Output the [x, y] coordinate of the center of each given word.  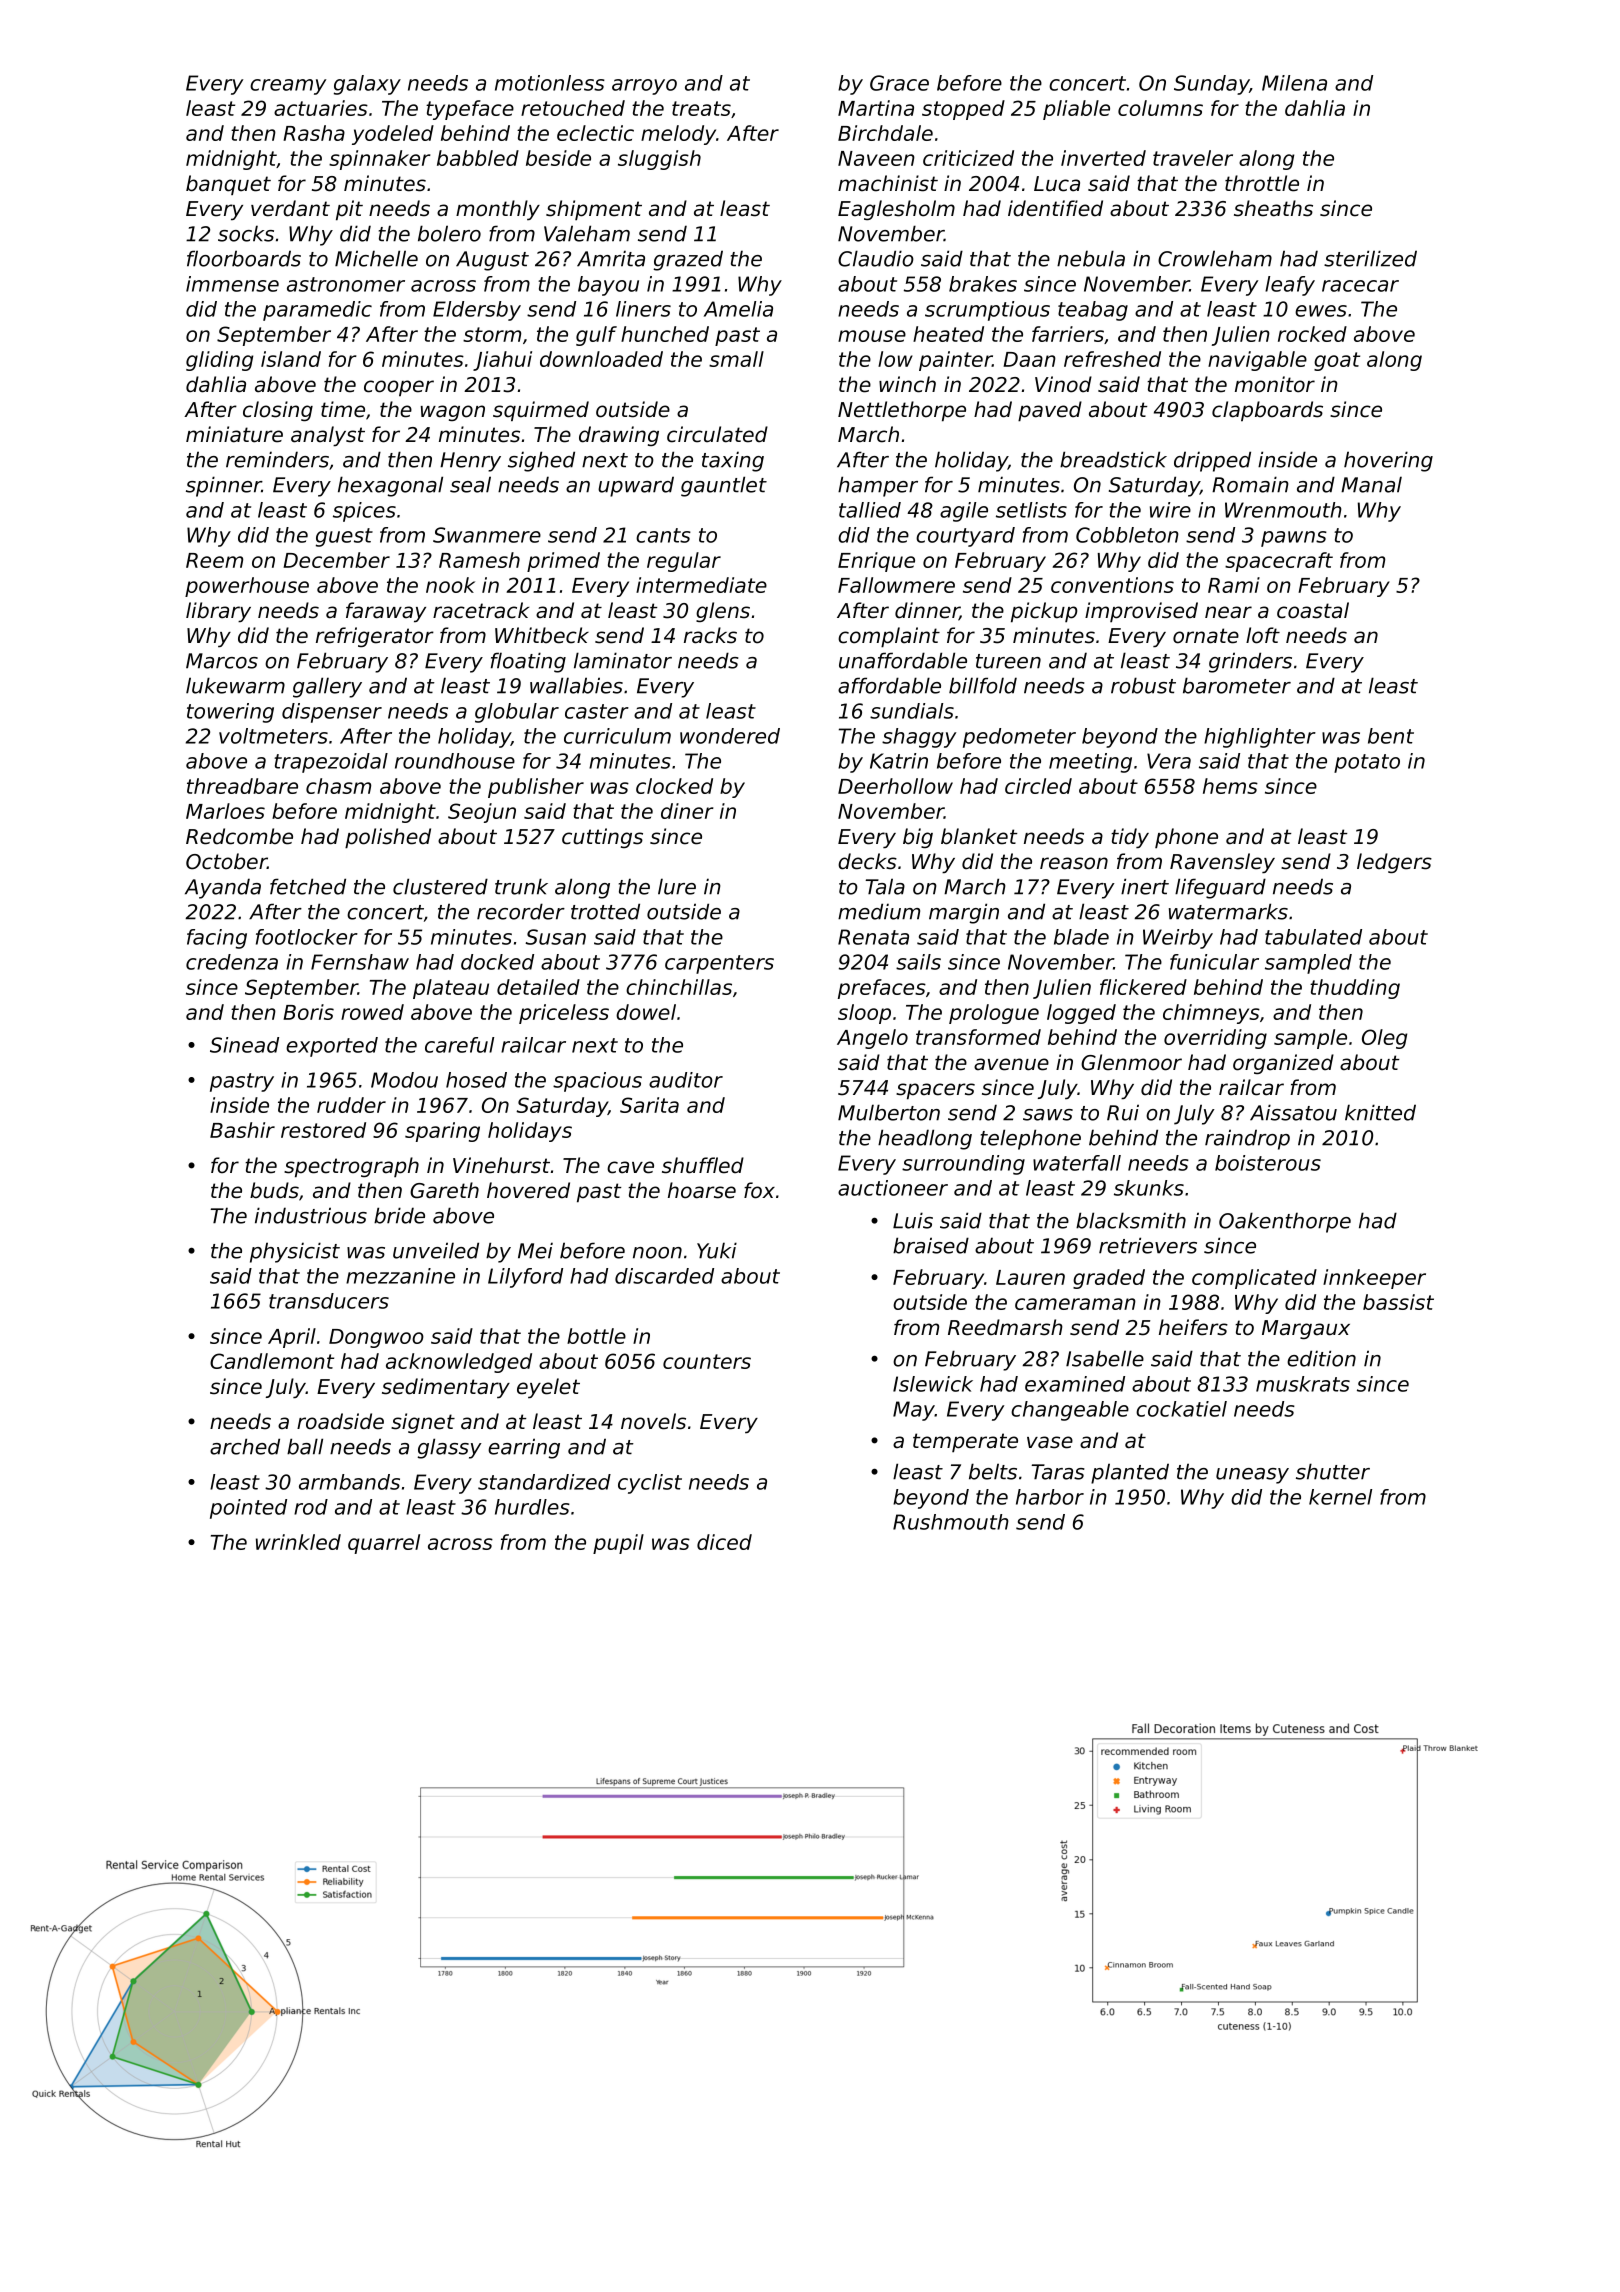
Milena [1294, 83]
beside [558, 158]
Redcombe [239, 836]
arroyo [644, 87]
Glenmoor [1131, 1062]
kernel [1340, 1497]
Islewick [933, 1384]
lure [677, 886]
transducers [329, 1301]
